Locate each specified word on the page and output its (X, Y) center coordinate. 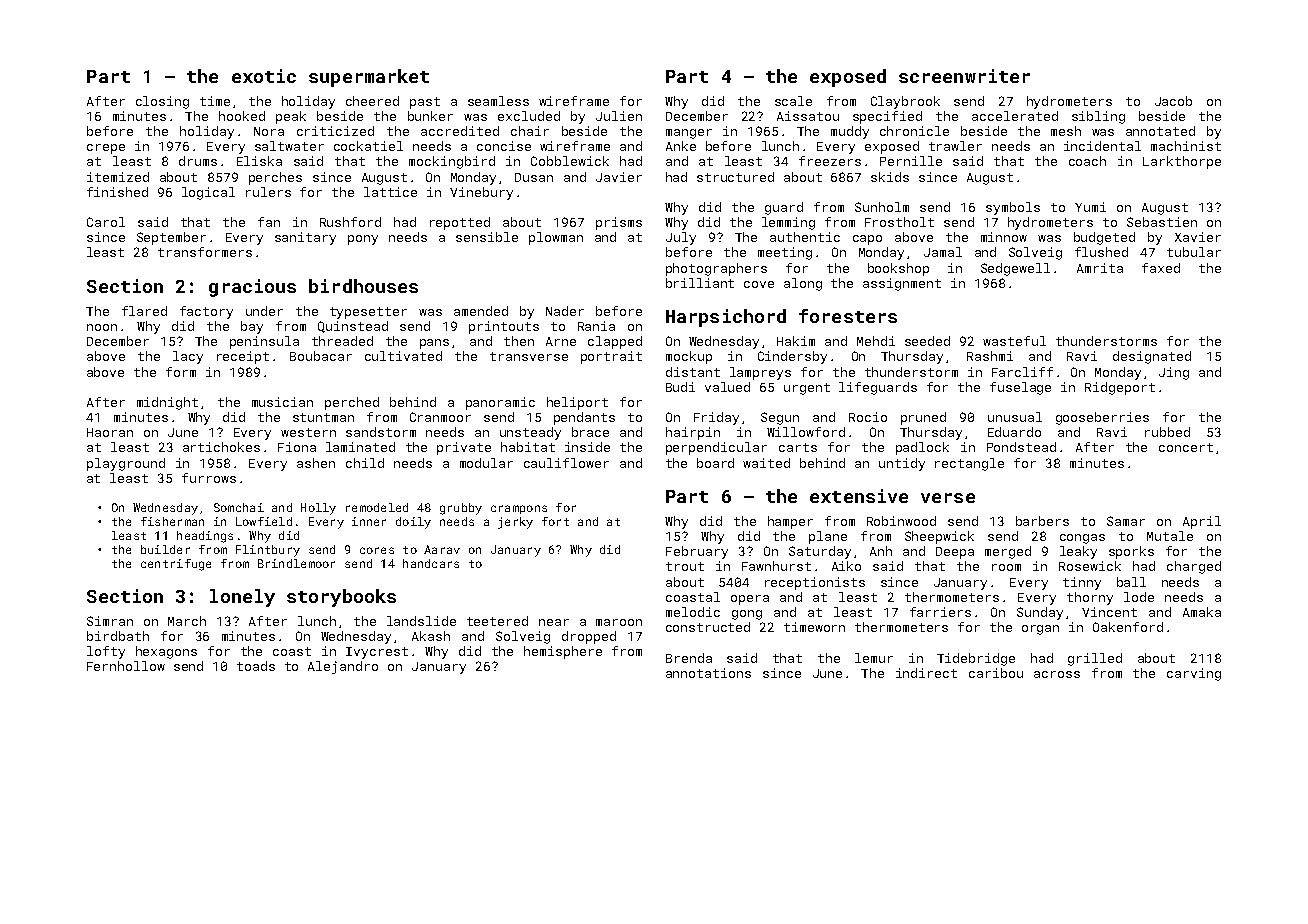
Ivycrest (377, 653)
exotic (264, 76)
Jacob (1173, 101)
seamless (498, 101)
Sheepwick (939, 537)
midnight (167, 403)
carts (798, 447)
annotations (708, 673)
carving (1194, 674)
